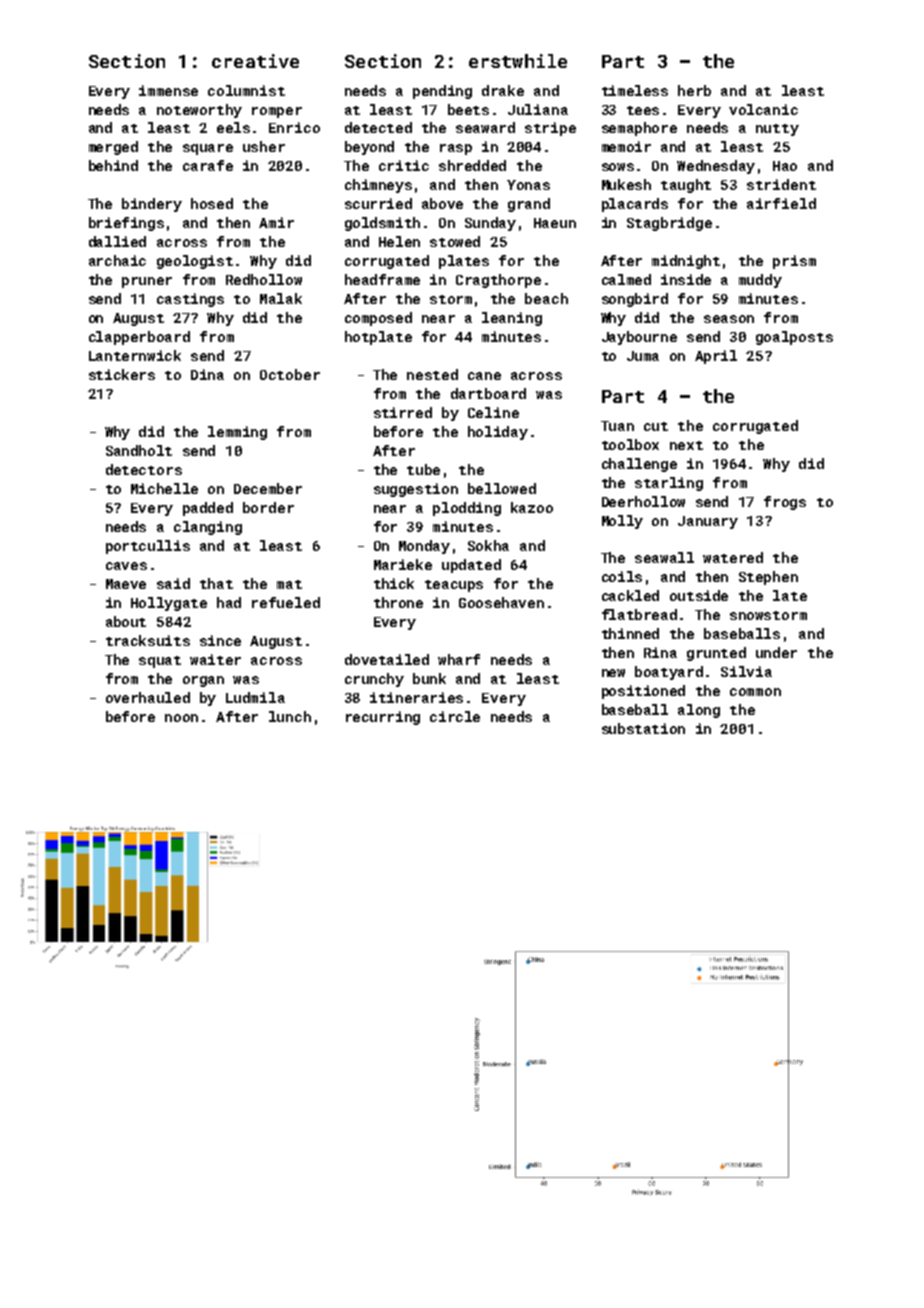 Image resolution: width=924 pixels, height=1308 pixels. Describe the element at coordinates (255, 61) in the screenshot. I see `creative` at that location.
